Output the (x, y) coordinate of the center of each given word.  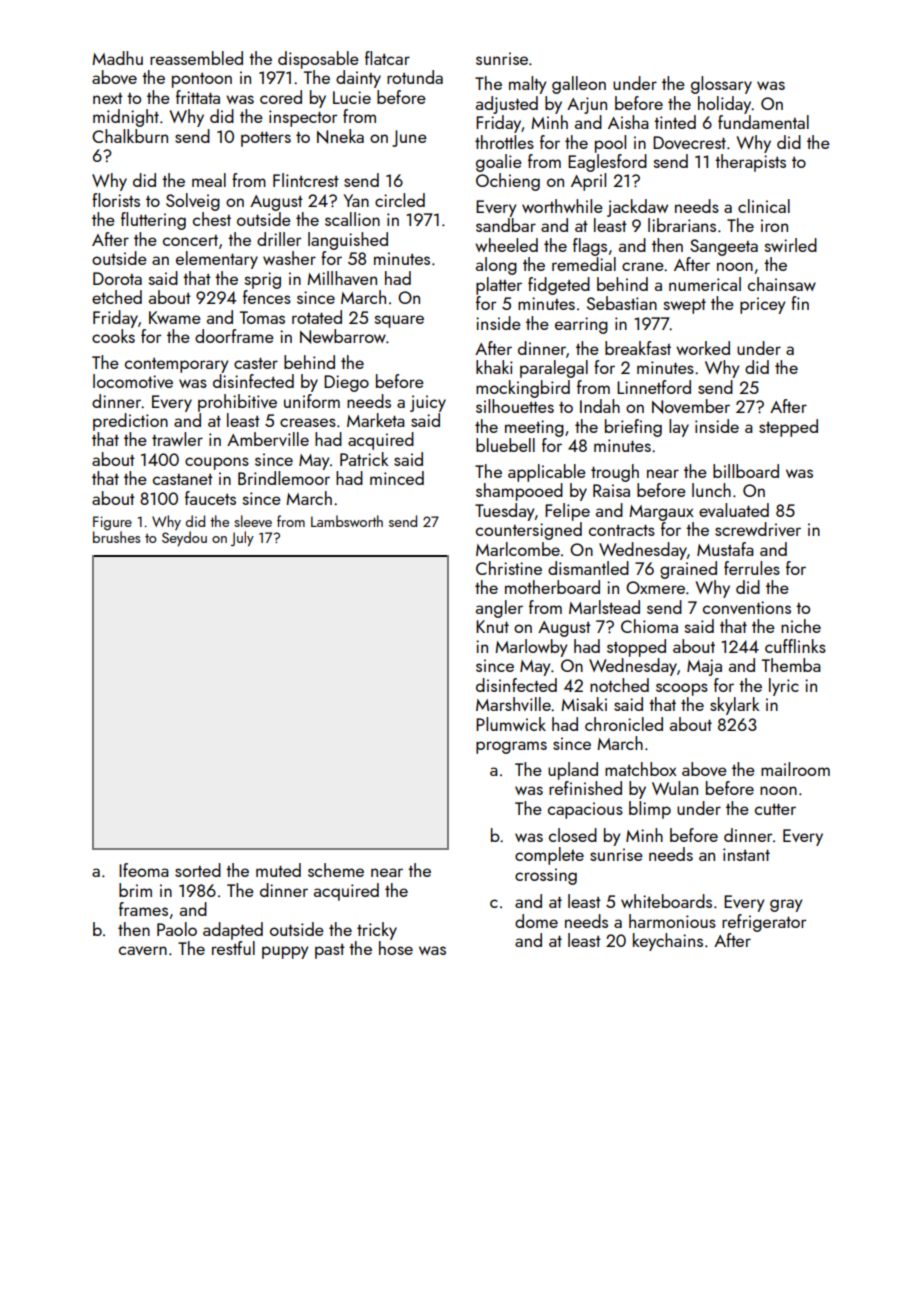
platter (499, 286)
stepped (788, 428)
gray (786, 905)
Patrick (364, 459)
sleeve (253, 521)
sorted (198, 870)
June (409, 138)
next (108, 98)
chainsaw (782, 284)
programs (511, 747)
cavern (143, 950)
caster (256, 363)
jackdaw (637, 208)
